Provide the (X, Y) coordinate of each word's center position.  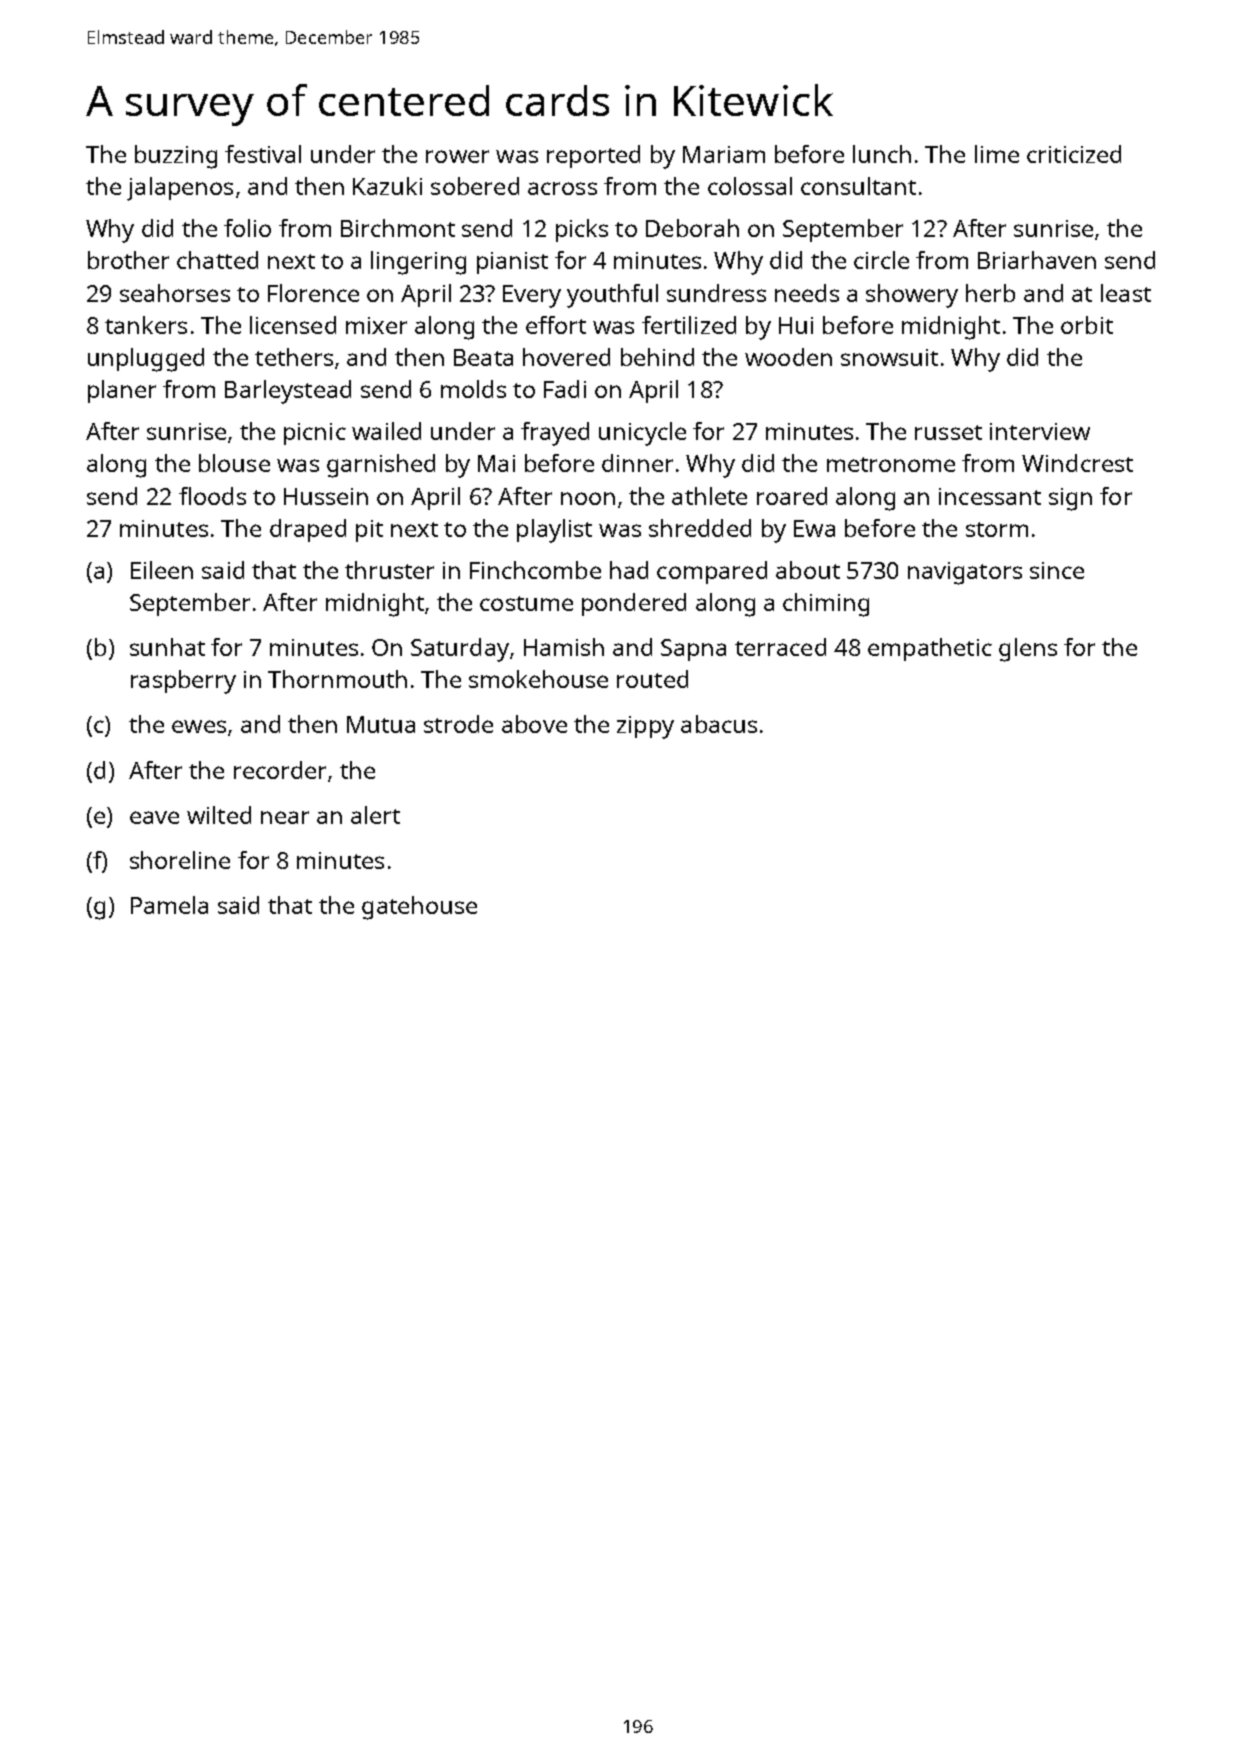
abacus (719, 724)
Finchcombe (535, 570)
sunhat (167, 647)
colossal (750, 186)
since (1057, 570)
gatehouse (419, 908)
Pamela (169, 905)
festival (263, 154)
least (1126, 293)
